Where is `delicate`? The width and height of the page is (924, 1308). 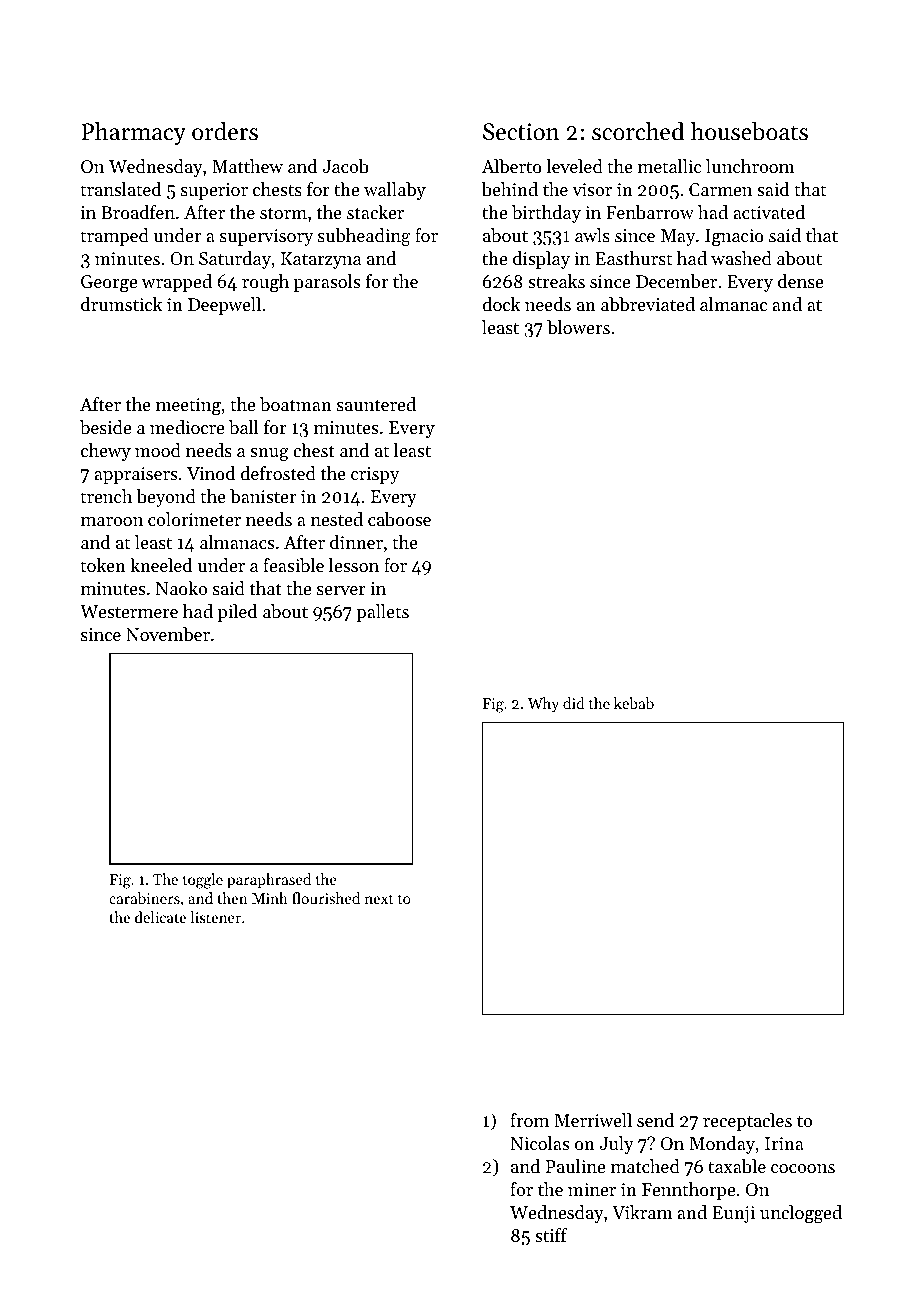
delicate is located at coordinates (160, 917).
